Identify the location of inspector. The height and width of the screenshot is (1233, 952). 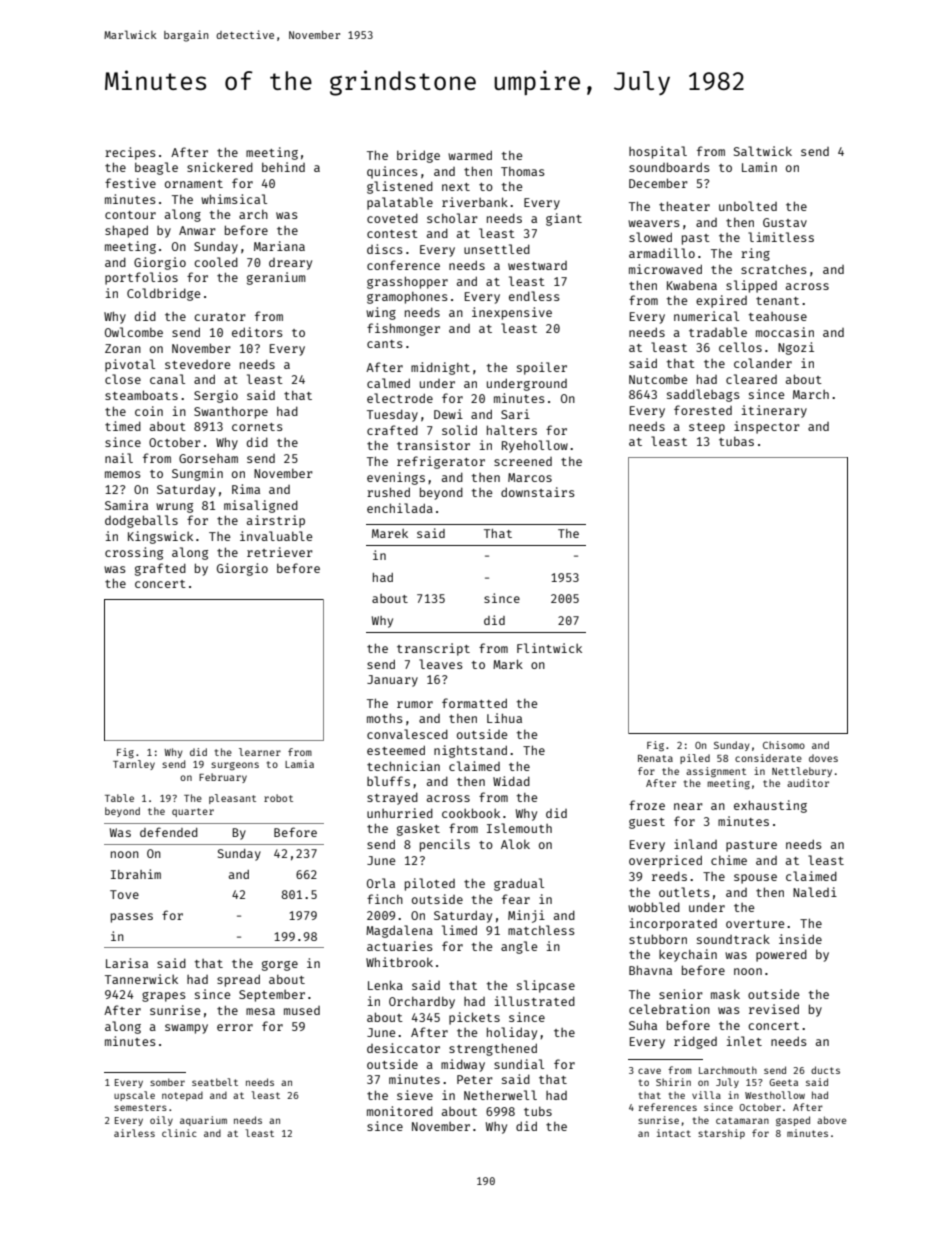
(767, 427).
